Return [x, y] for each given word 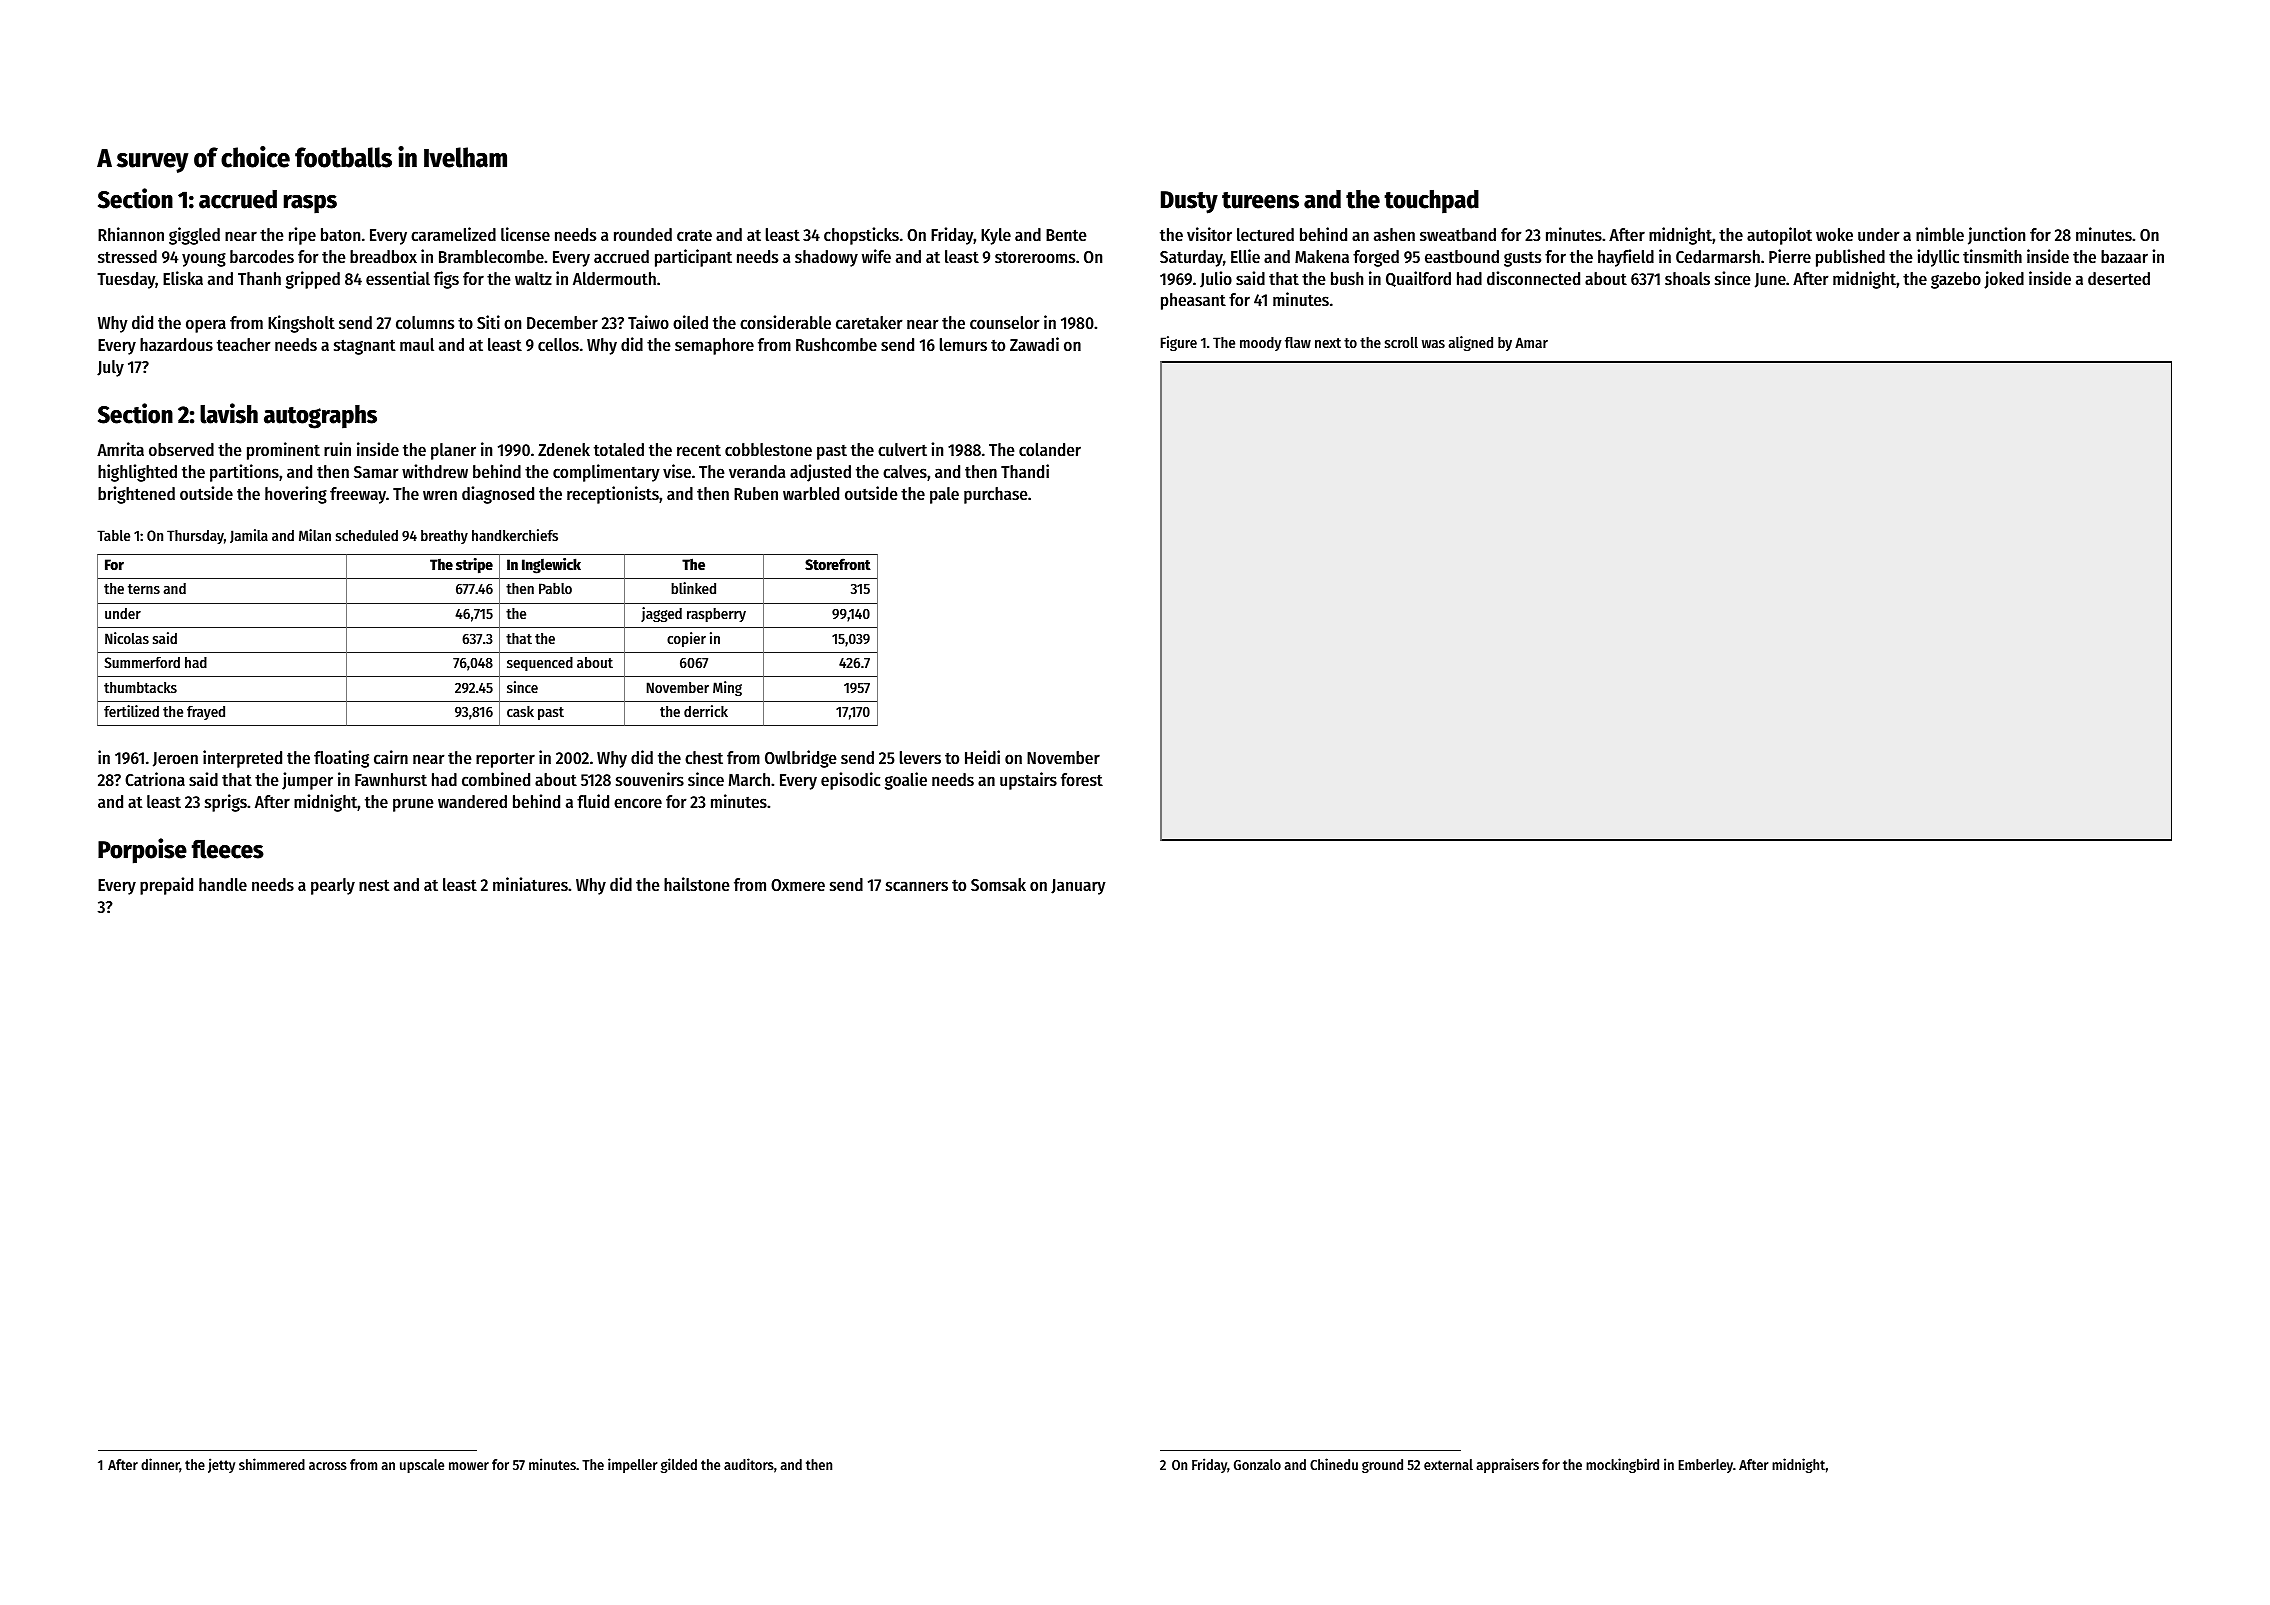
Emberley [1705, 1466]
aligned [1471, 343]
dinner [160, 1465]
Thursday [195, 537]
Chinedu [1334, 1464]
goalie [906, 781]
